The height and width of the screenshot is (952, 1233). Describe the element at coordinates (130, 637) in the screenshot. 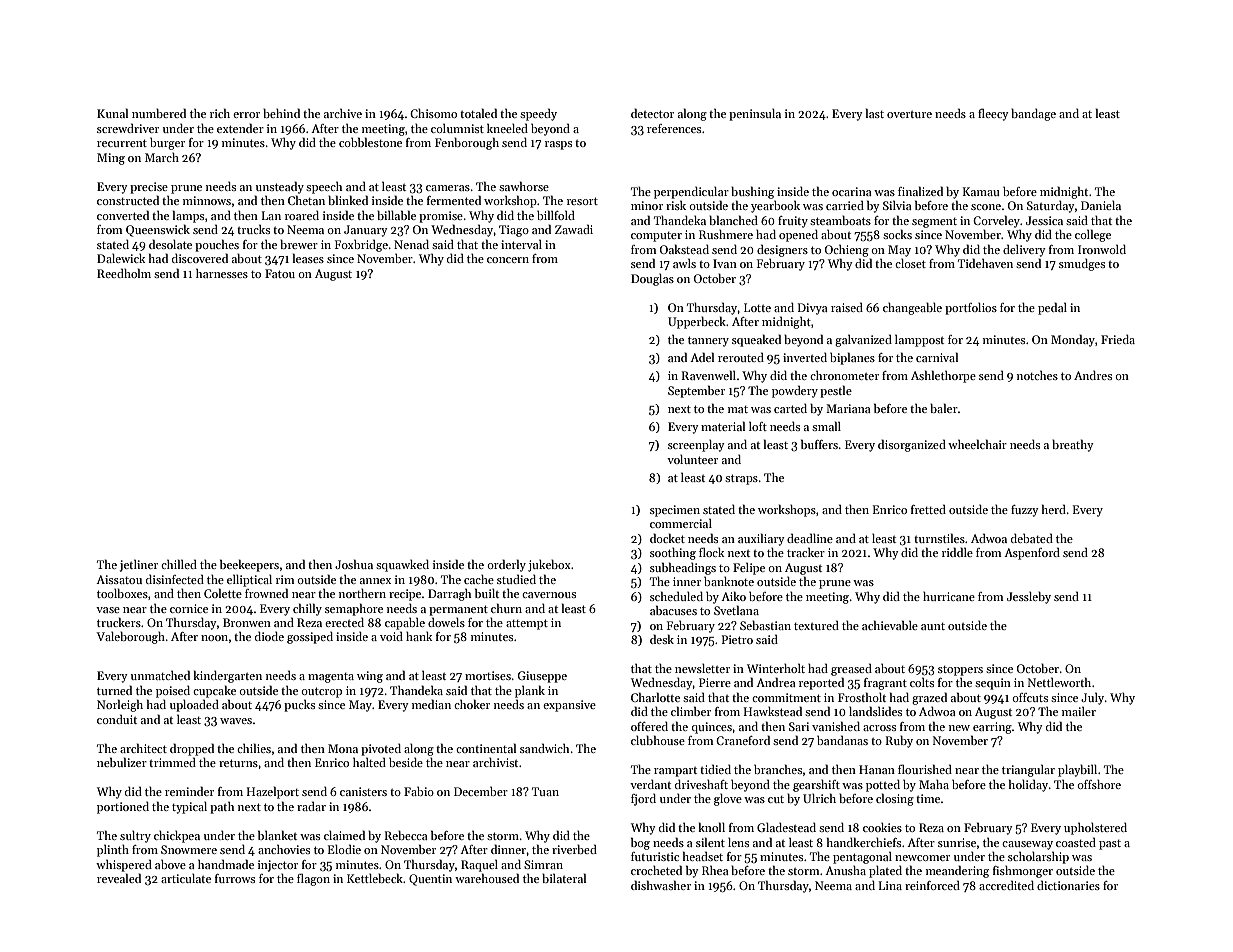

I see `Valeborough` at that location.
